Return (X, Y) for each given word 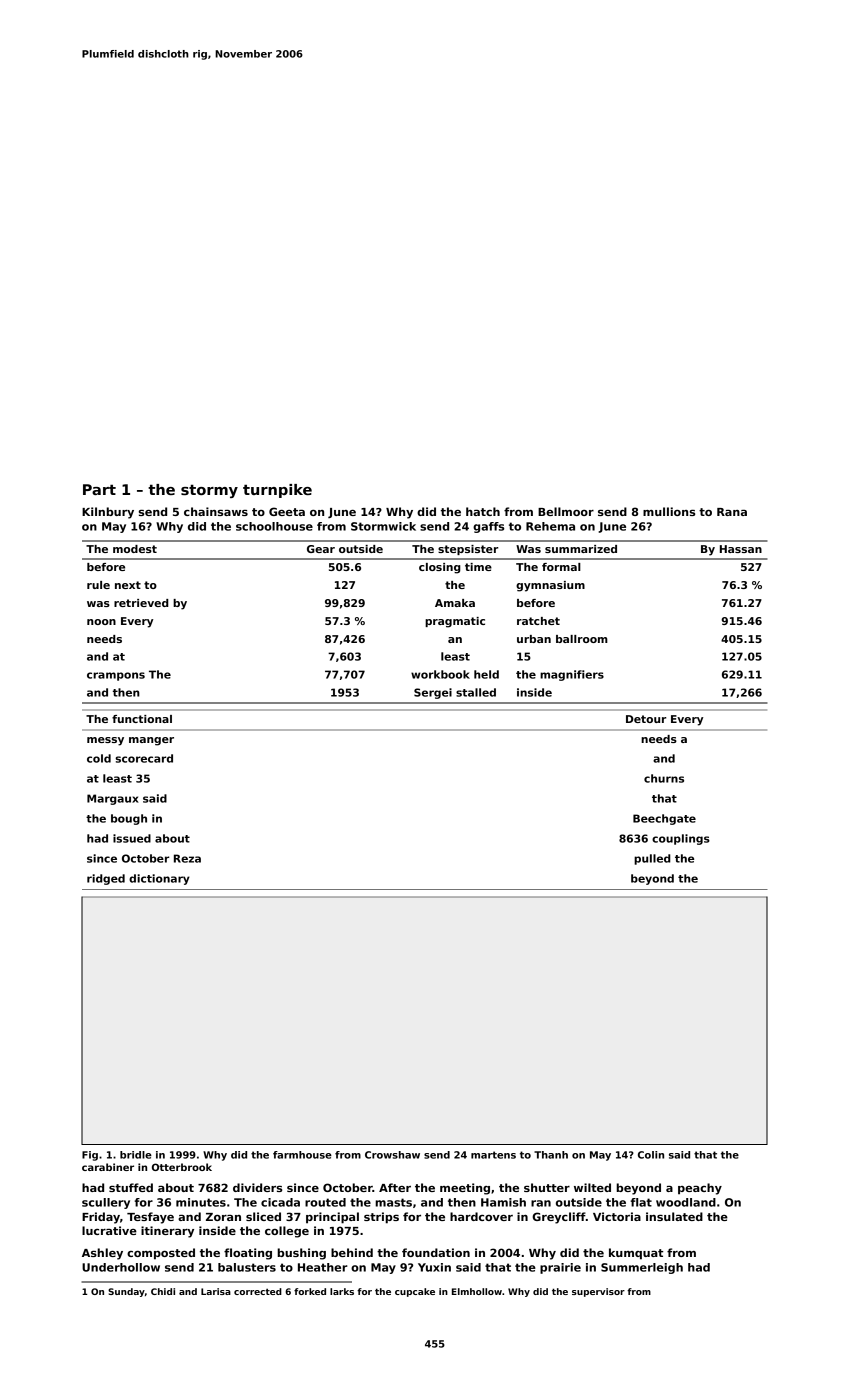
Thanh (551, 1155)
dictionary (159, 879)
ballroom (582, 639)
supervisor (598, 1292)
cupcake (415, 1292)
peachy (700, 1189)
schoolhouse (274, 526)
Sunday (126, 1292)
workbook (440, 674)
